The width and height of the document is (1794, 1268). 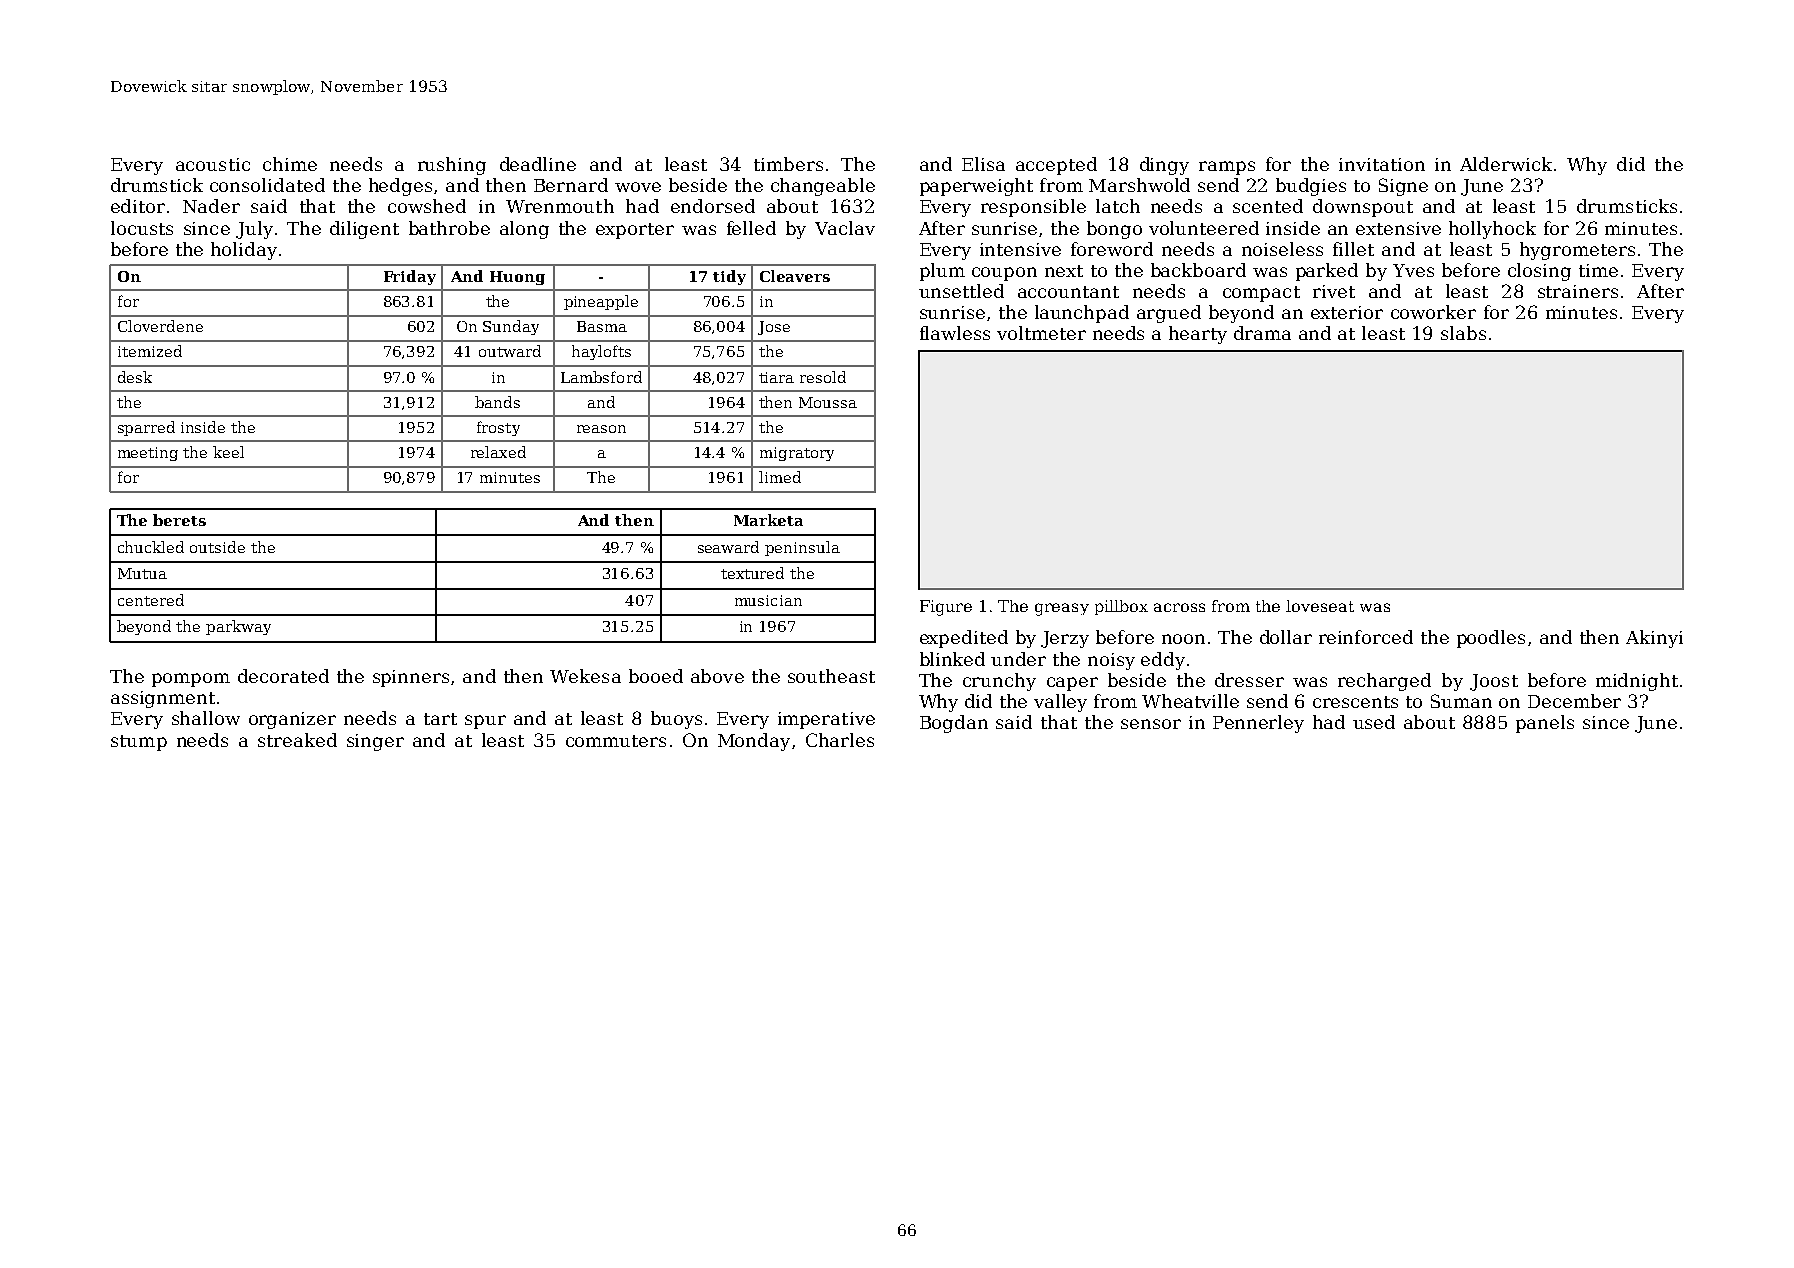 What do you see at coordinates (983, 164) in the document?
I see `Elisa` at bounding box center [983, 164].
